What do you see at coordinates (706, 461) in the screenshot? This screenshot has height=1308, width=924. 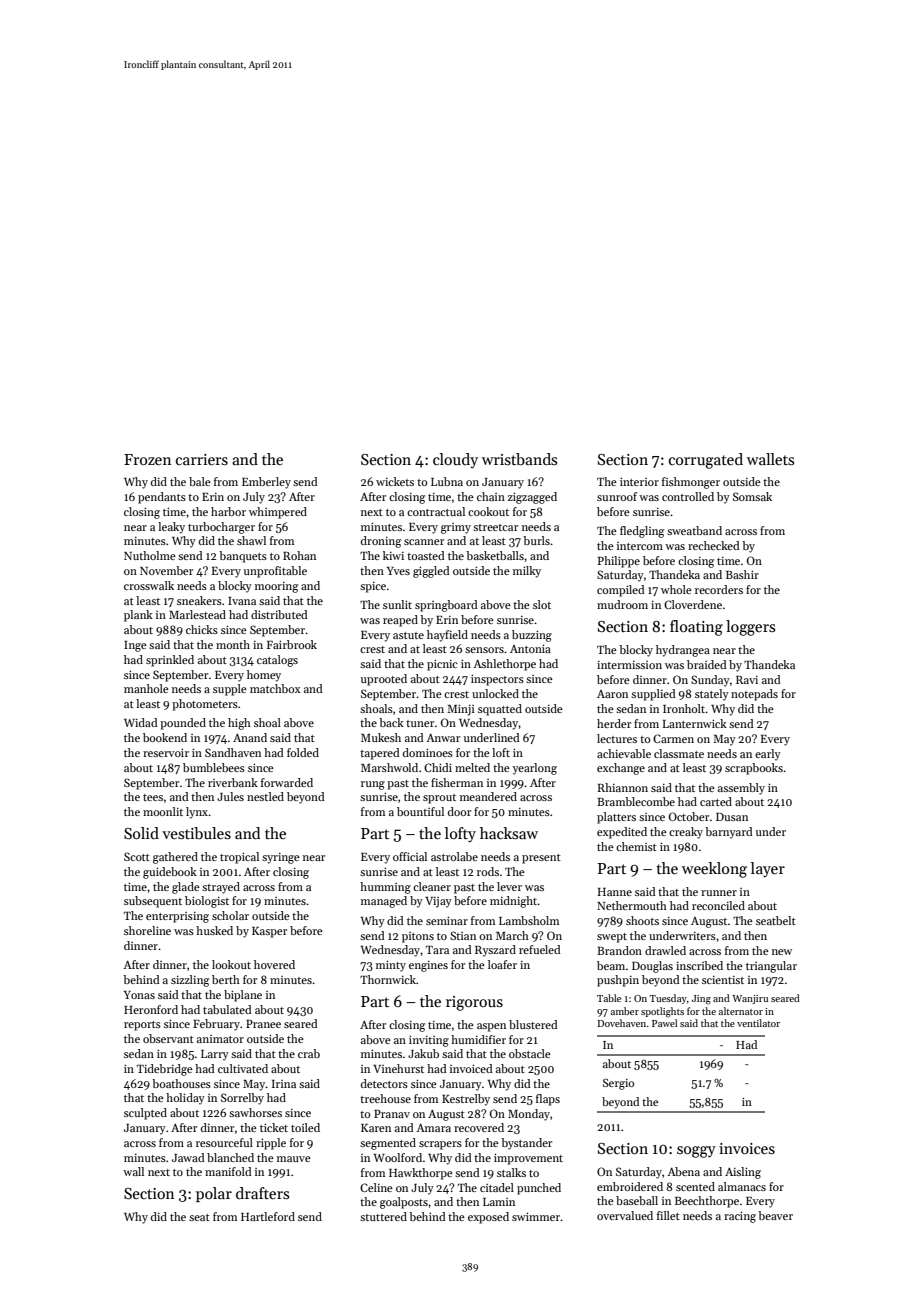 I see `corrugated` at bounding box center [706, 461].
